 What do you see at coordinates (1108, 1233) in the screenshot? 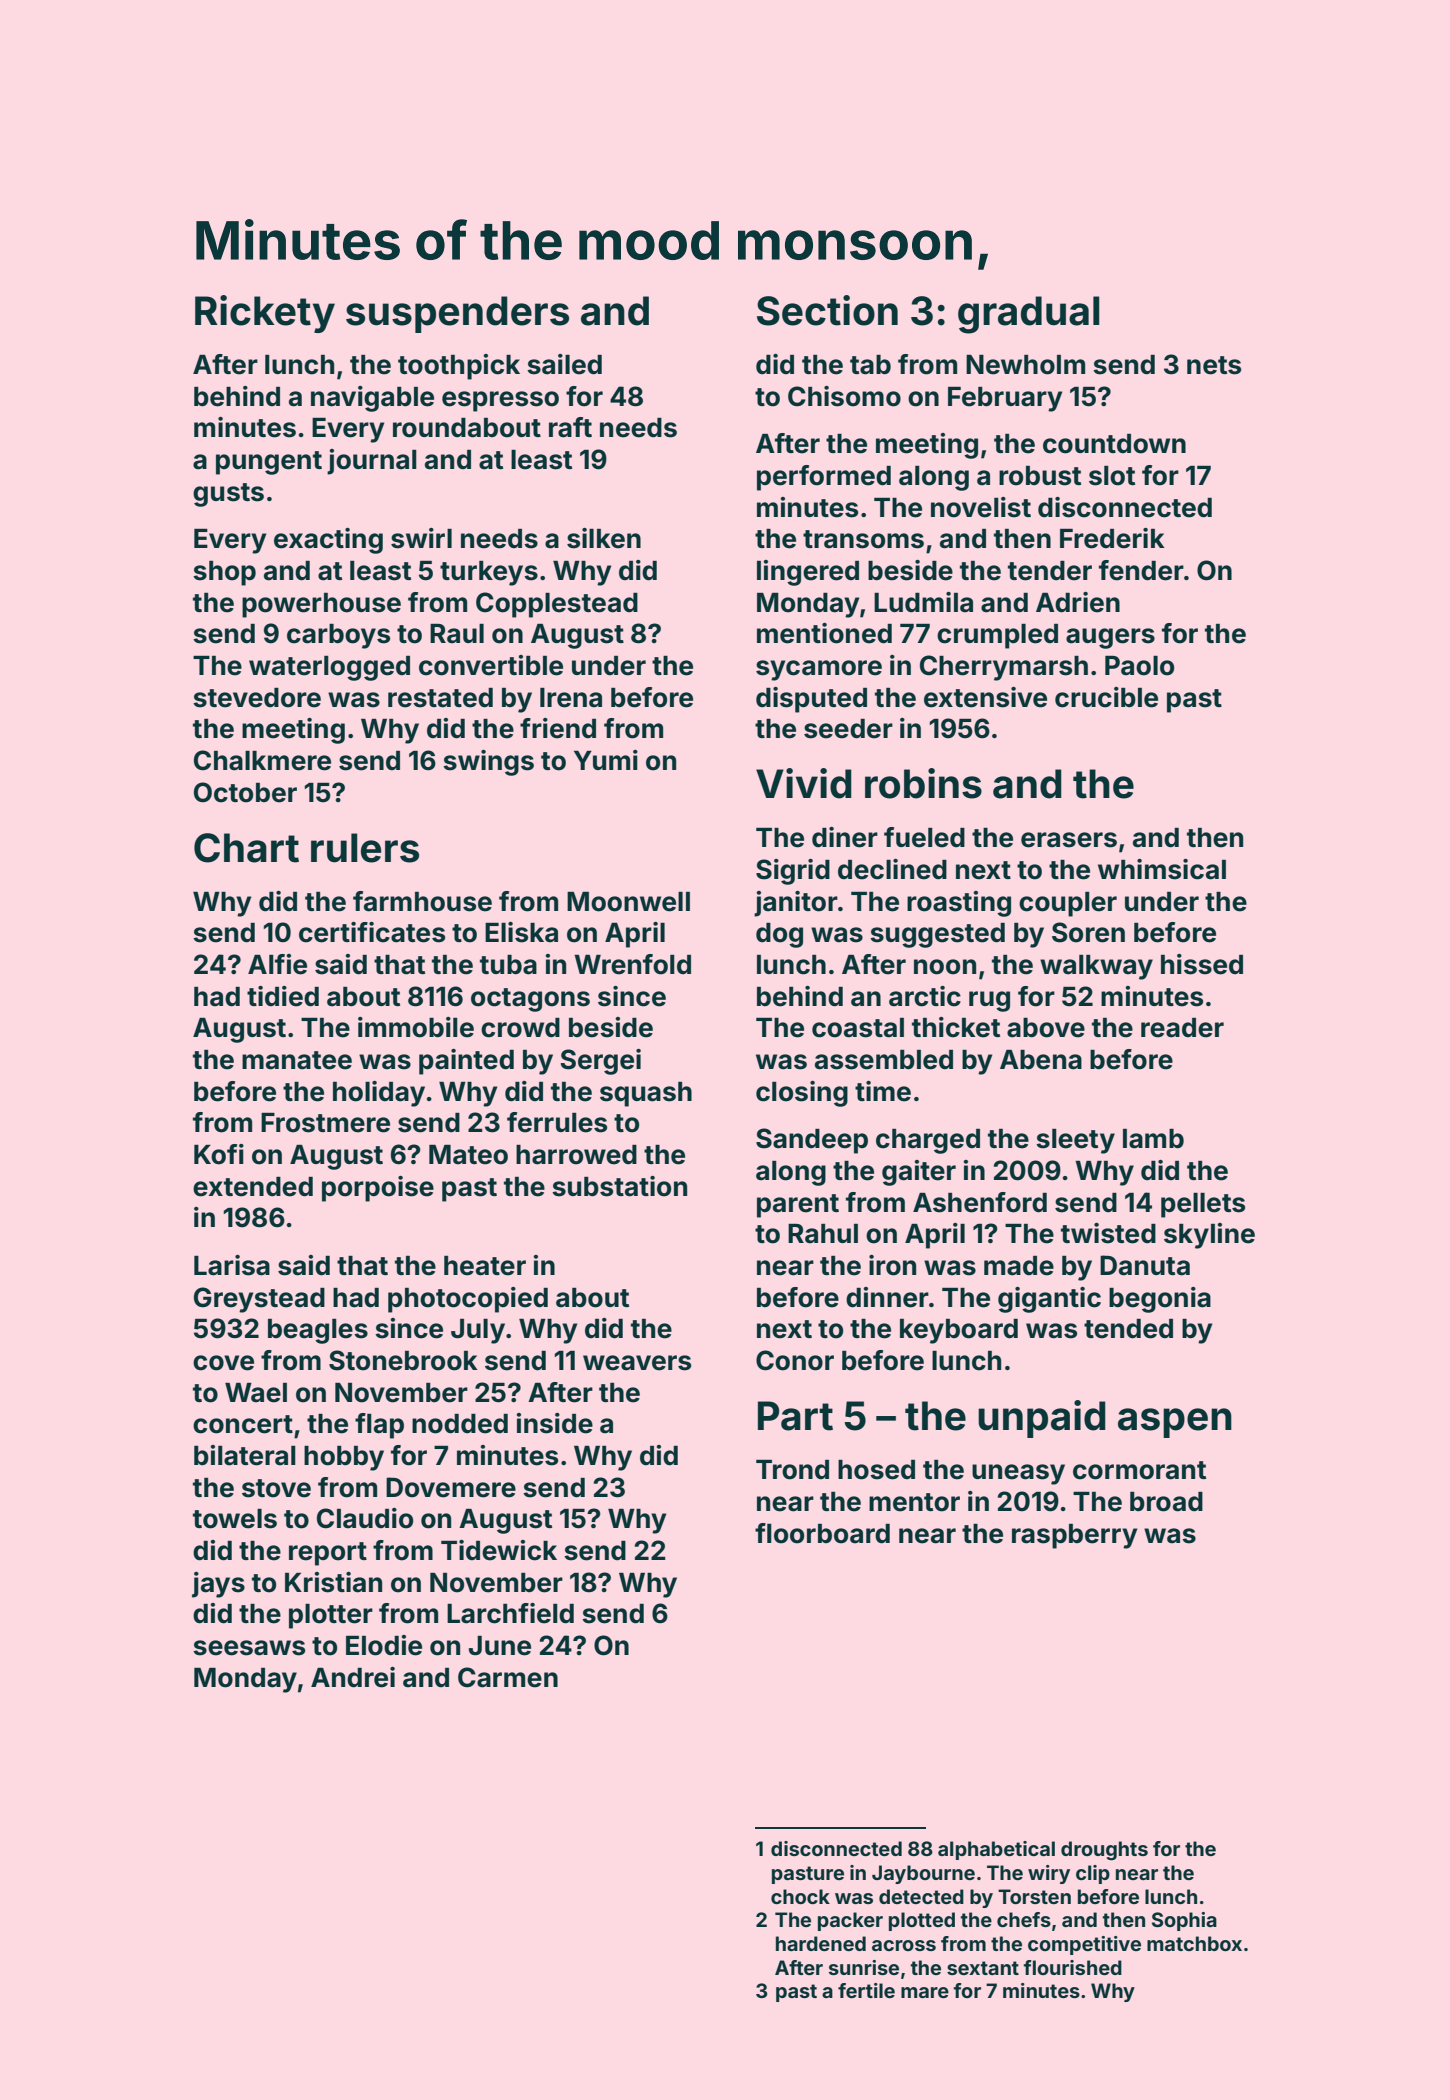
I see `twisted` at bounding box center [1108, 1233].
